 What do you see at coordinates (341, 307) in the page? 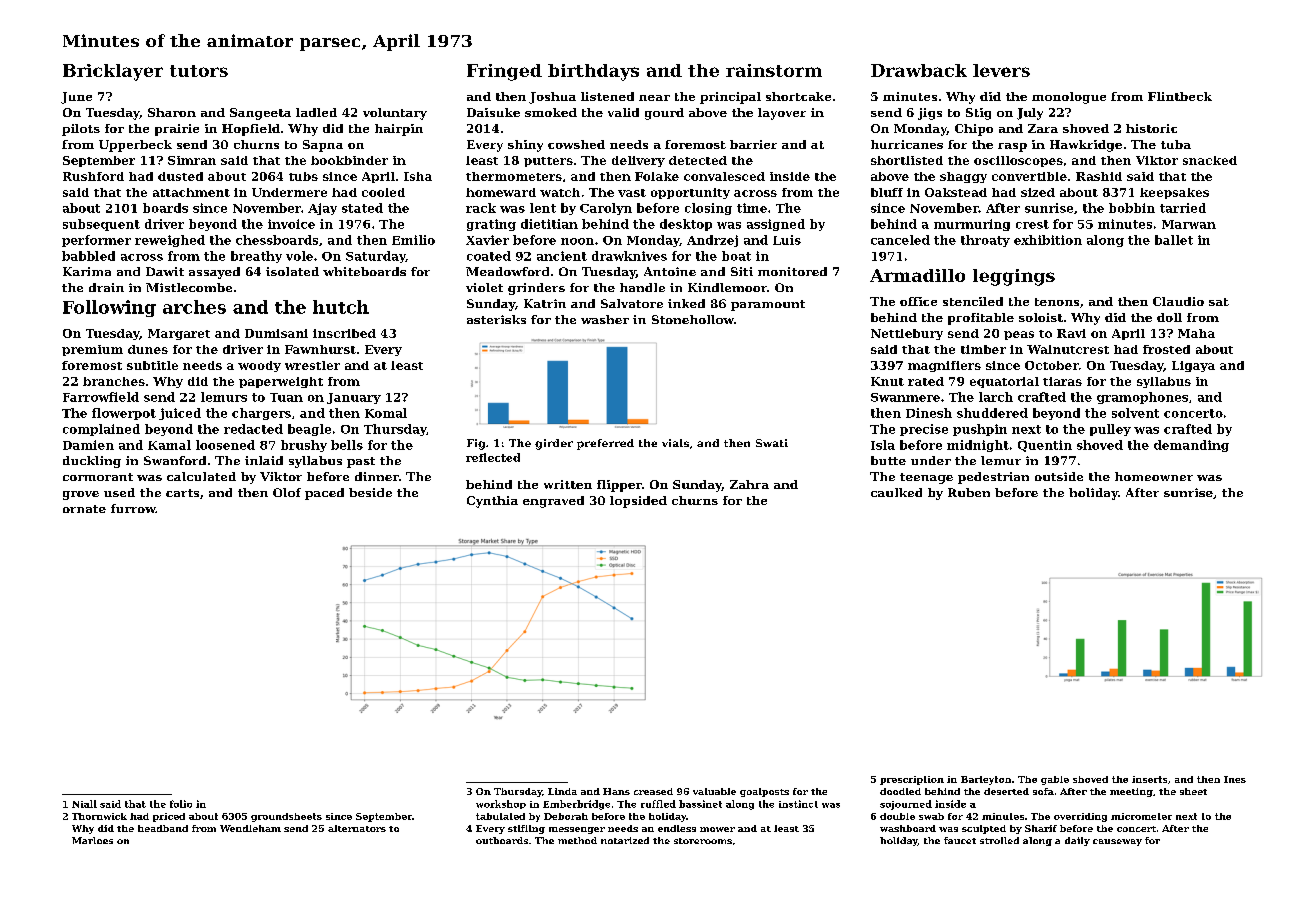
I see `hutch` at bounding box center [341, 307].
